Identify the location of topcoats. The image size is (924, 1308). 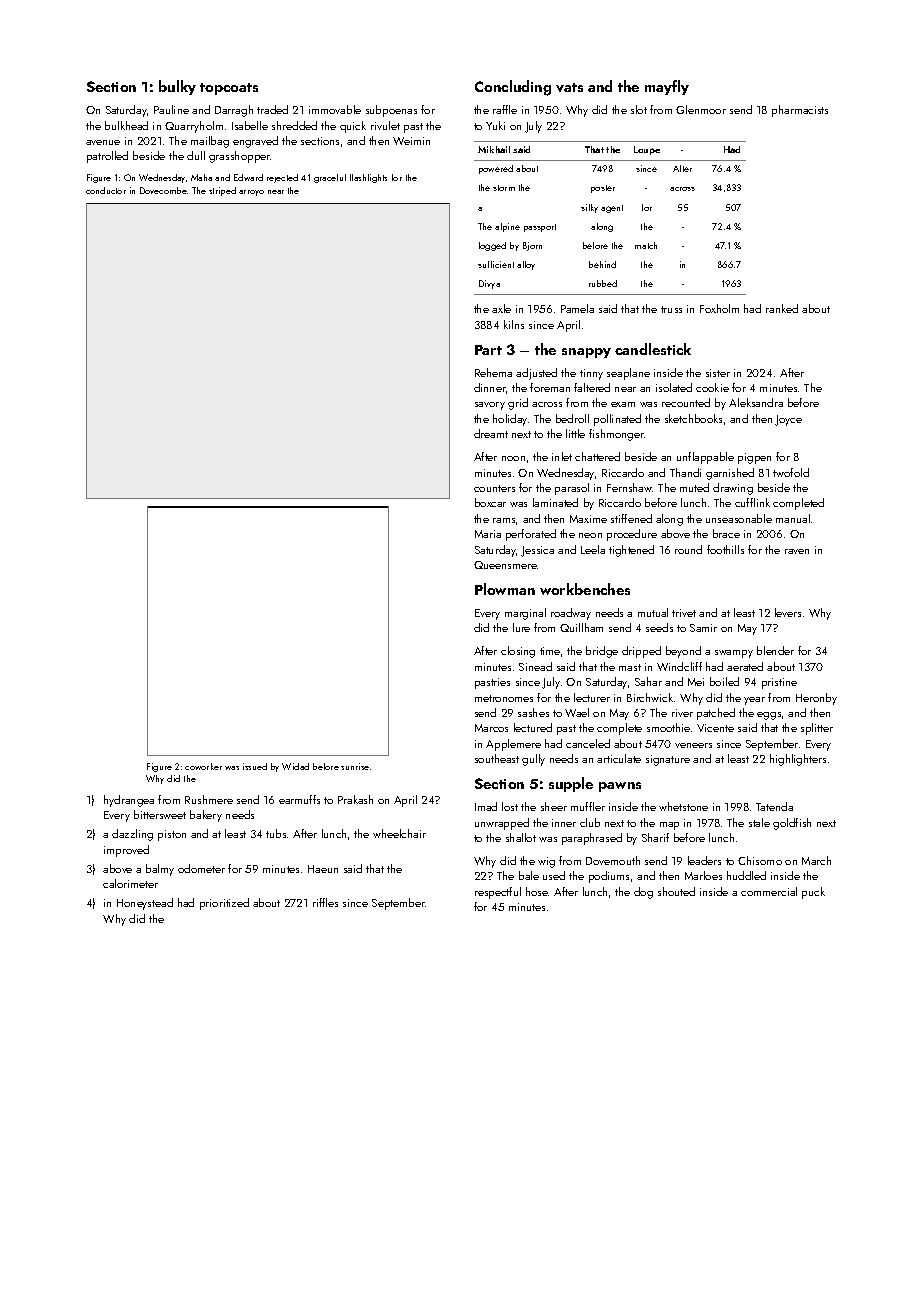
(229, 89).
